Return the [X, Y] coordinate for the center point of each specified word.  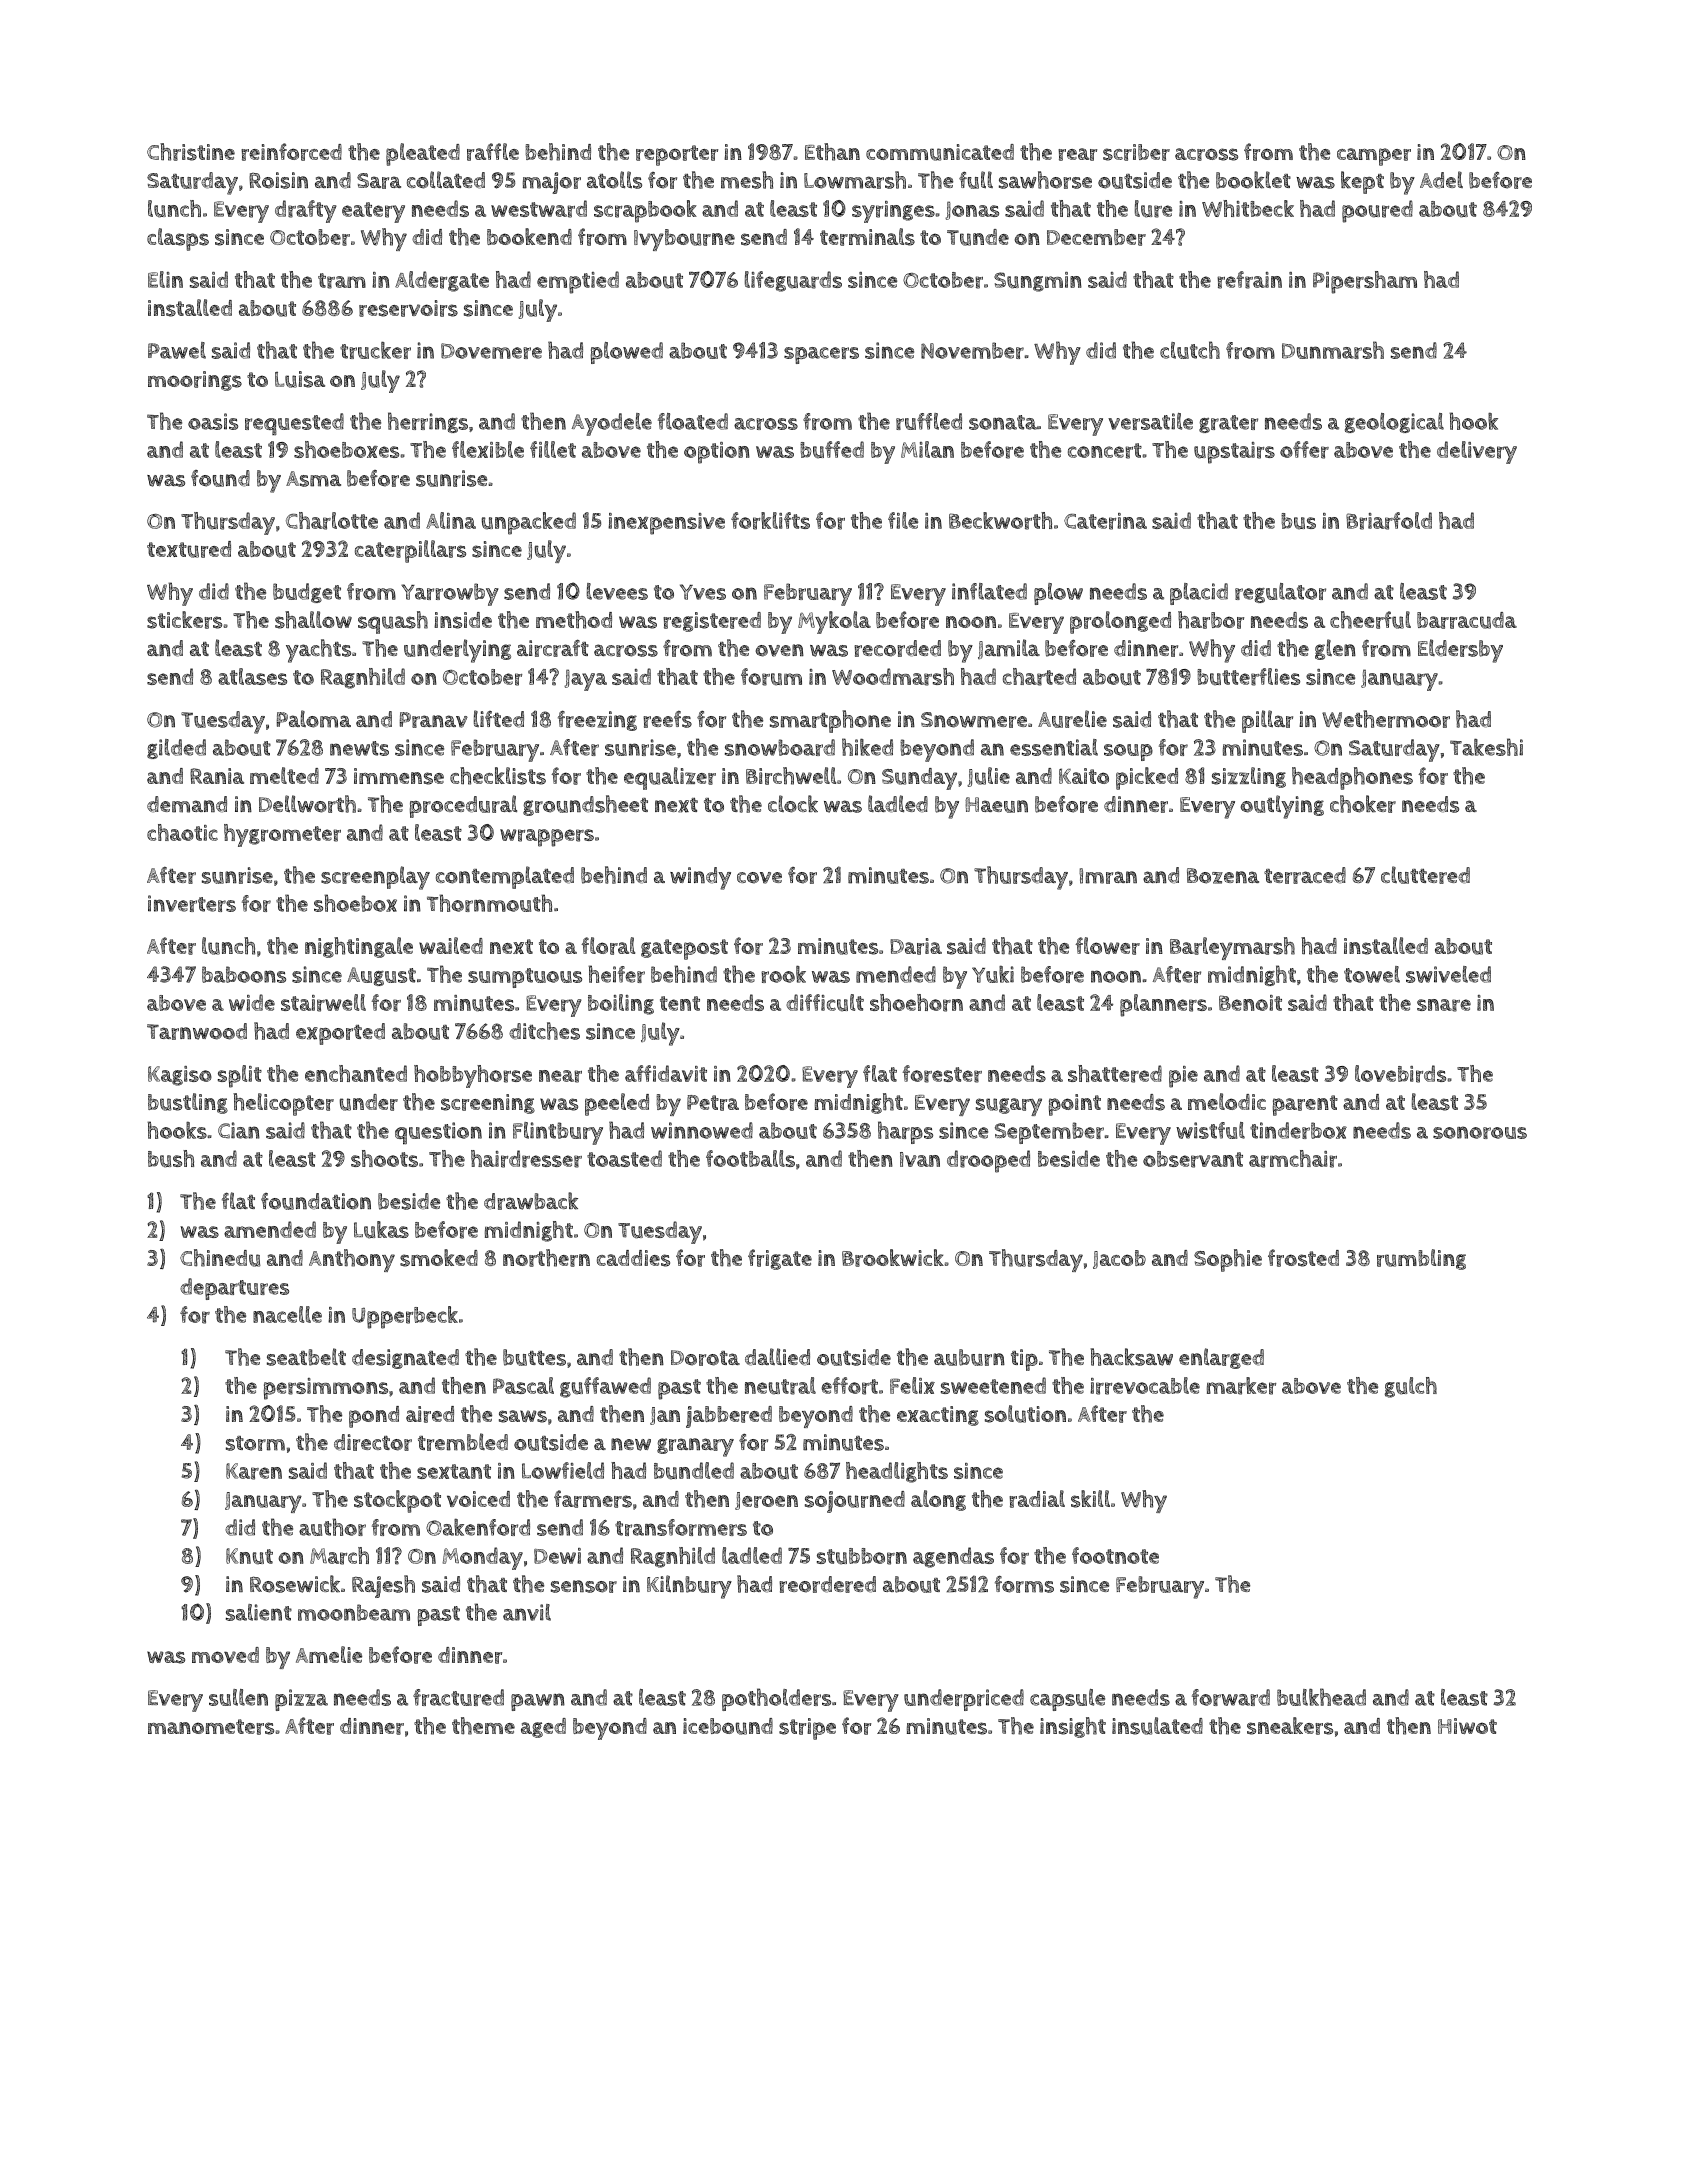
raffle [493, 152]
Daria [916, 946]
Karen [254, 1471]
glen [1335, 649]
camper [1374, 157]
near [560, 1076]
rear [1077, 154]
